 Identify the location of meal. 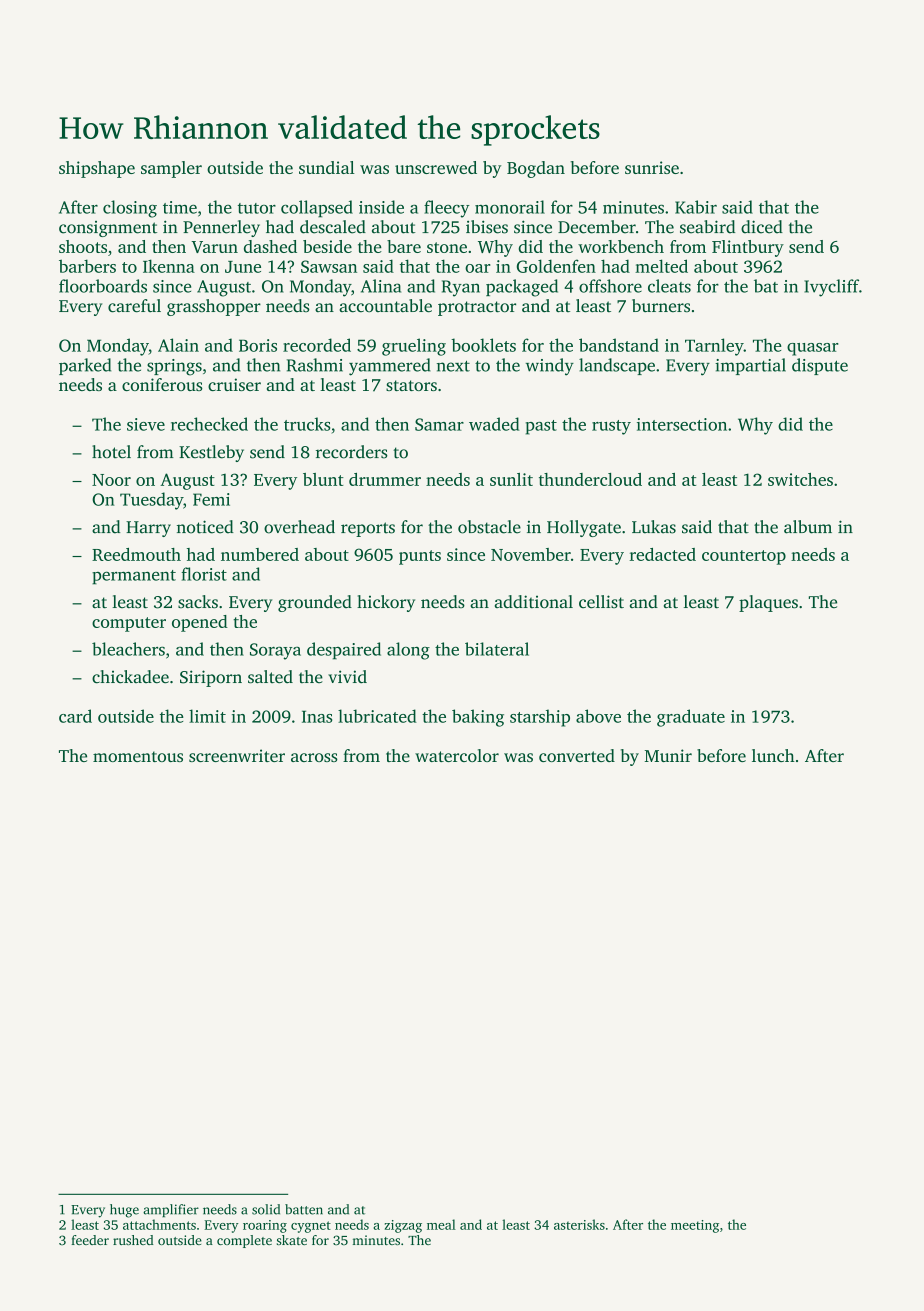
(441, 1224).
